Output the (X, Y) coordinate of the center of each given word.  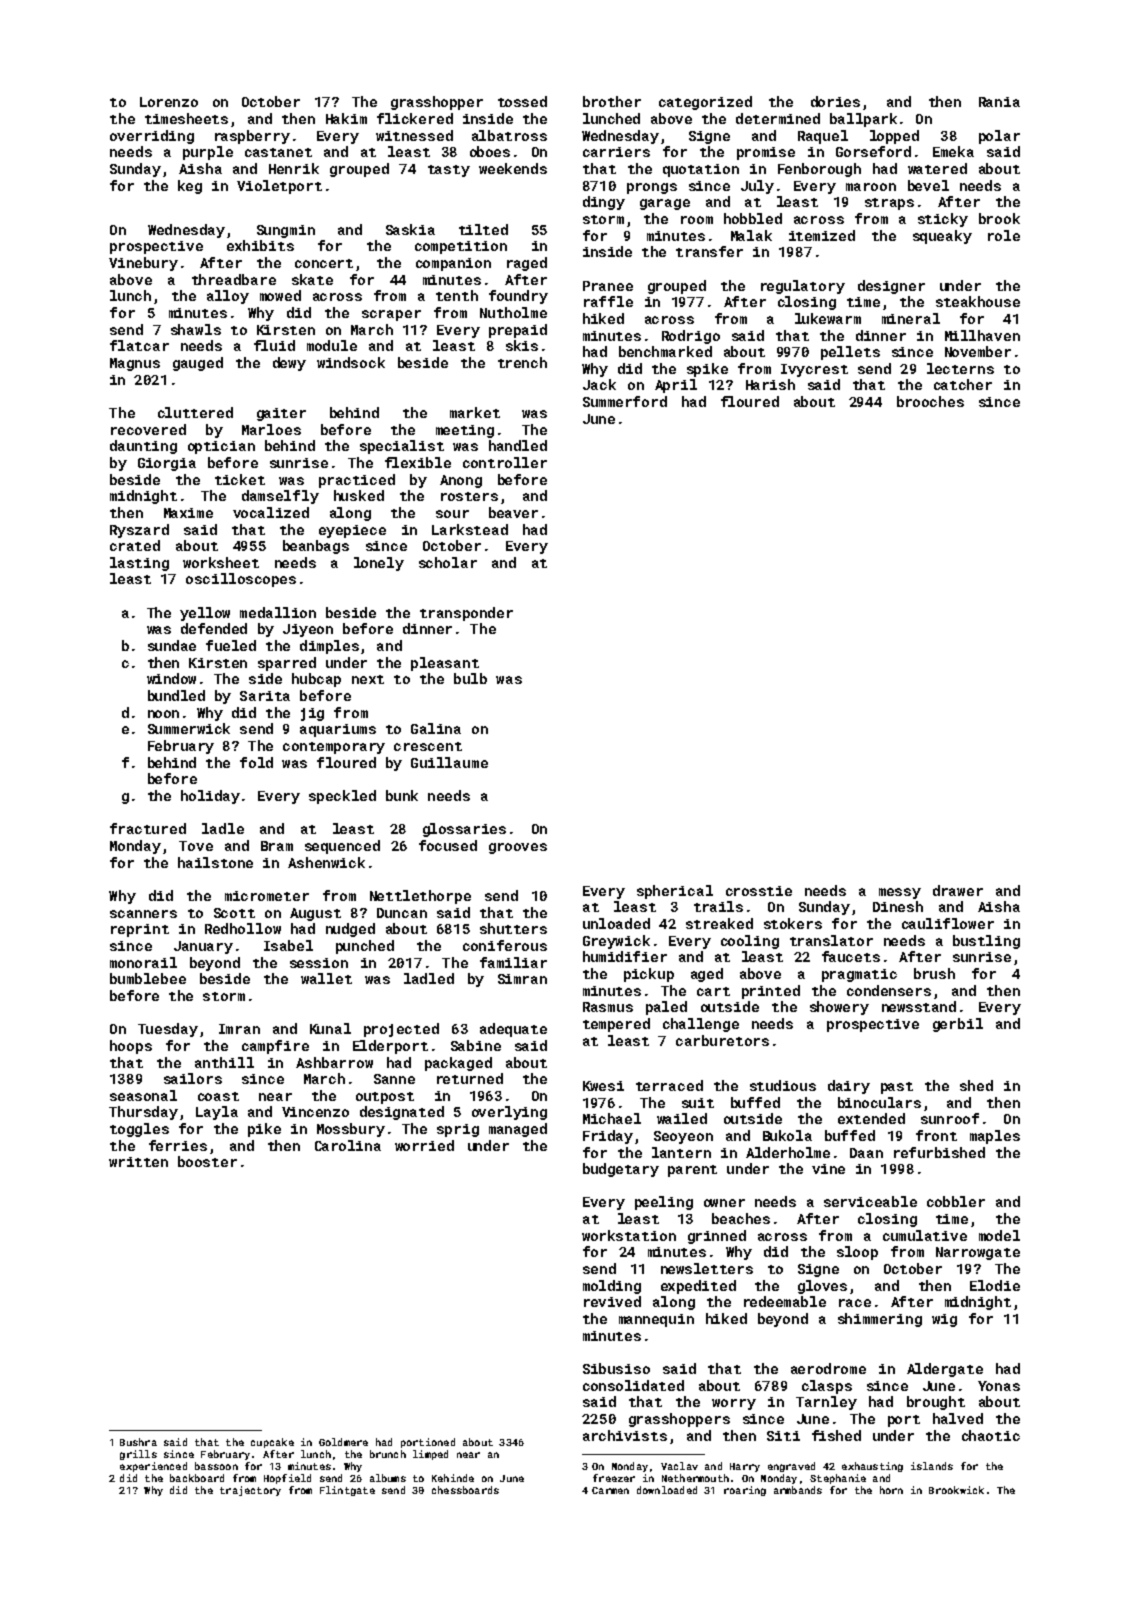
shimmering (880, 1320)
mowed (280, 295)
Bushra (138, 1442)
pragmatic (859, 975)
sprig (458, 1130)
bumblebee (148, 978)
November (978, 351)
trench (522, 362)
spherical (675, 892)
